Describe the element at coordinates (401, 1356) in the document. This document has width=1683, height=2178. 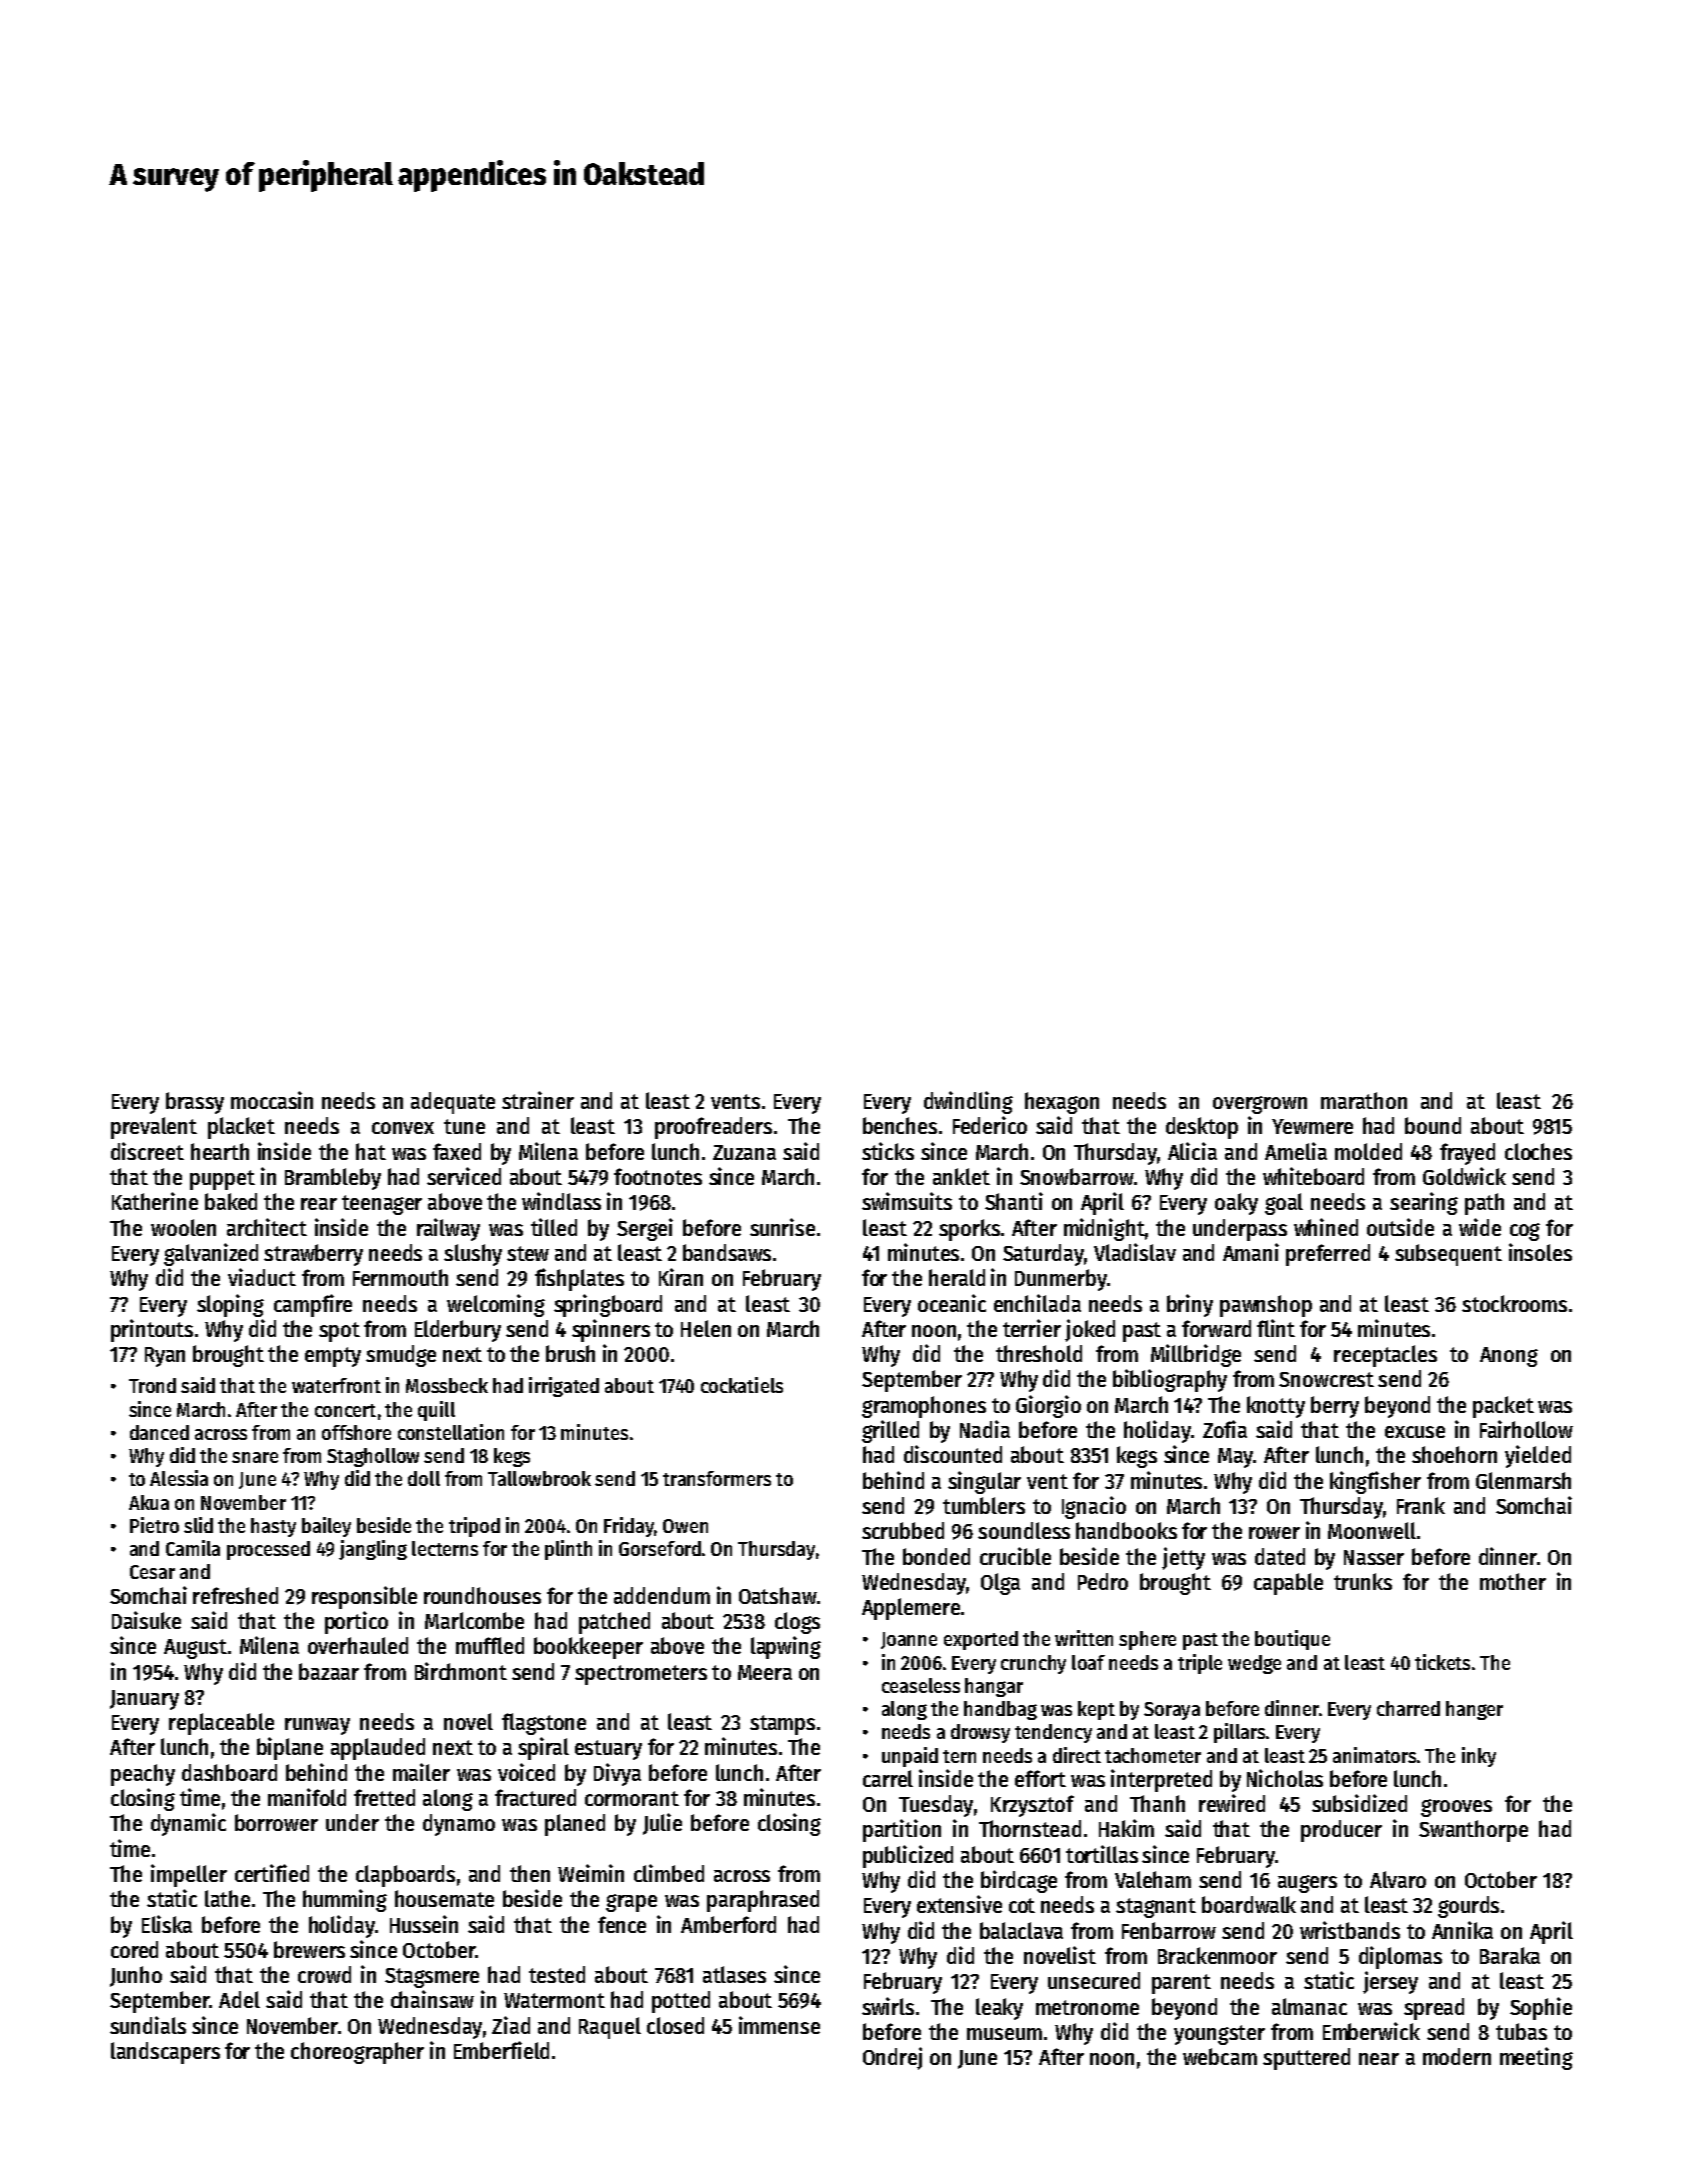
I see `smudge` at that location.
